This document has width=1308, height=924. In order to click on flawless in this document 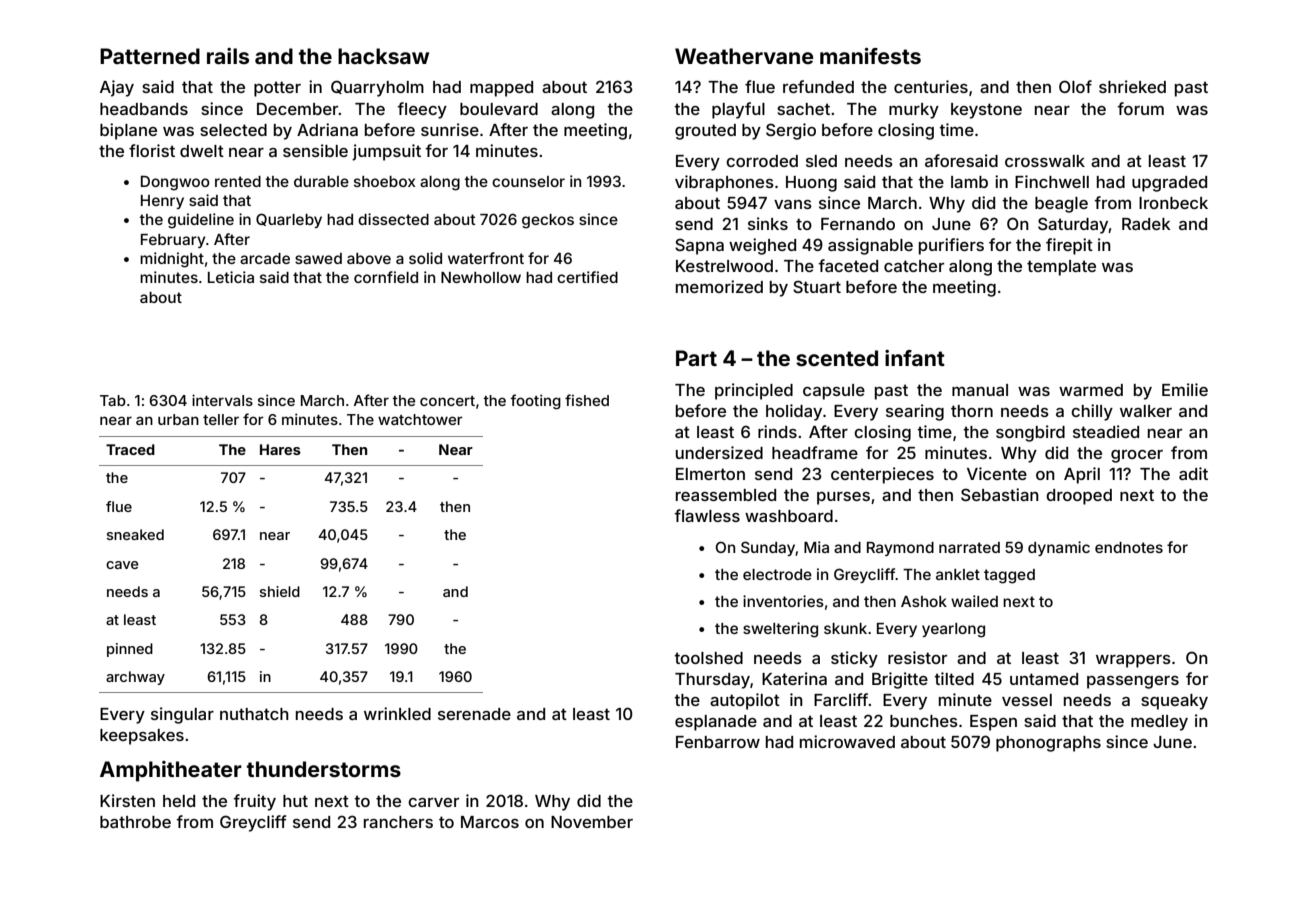, I will do `click(707, 515)`.
